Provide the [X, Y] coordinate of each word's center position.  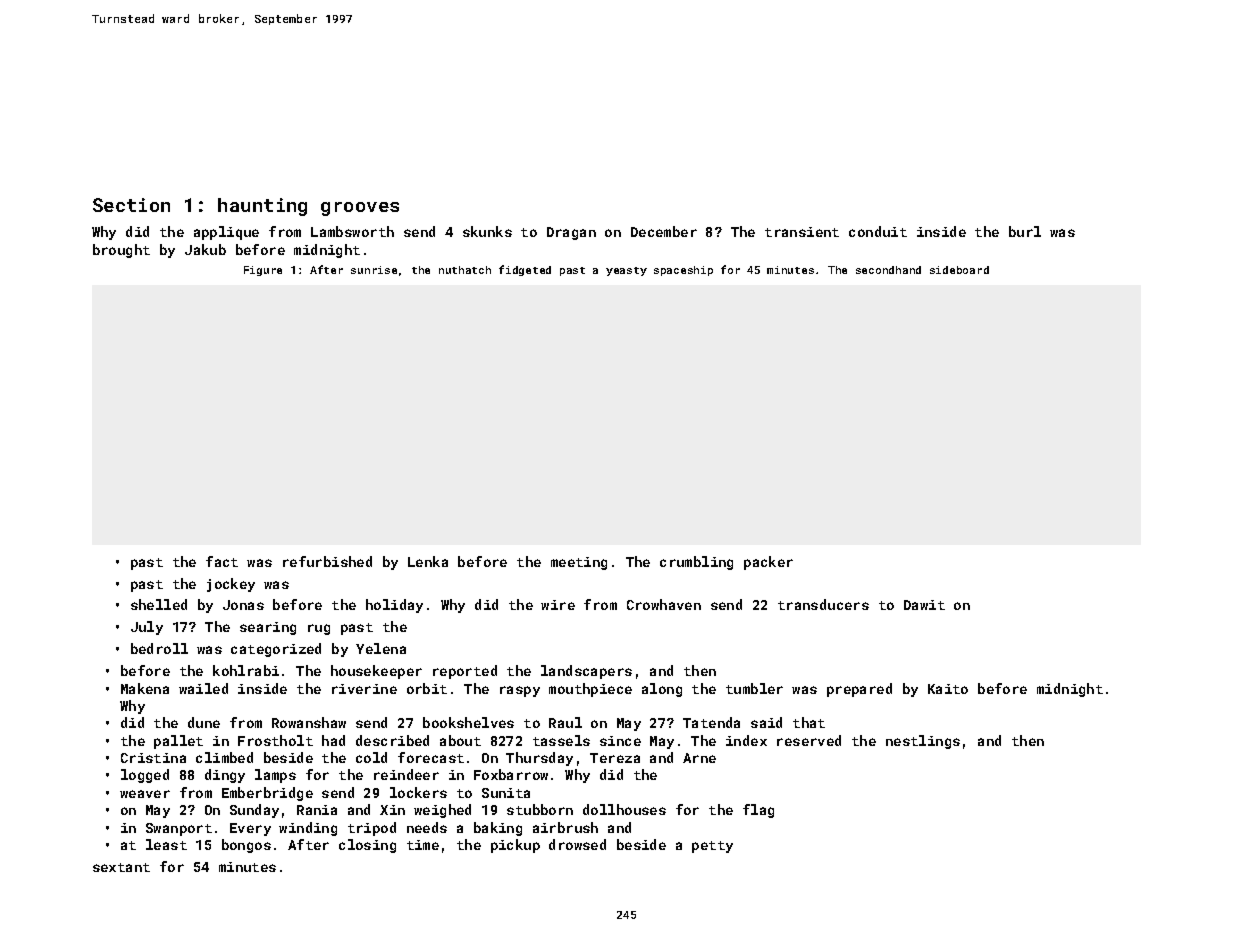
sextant [121, 867]
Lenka [428, 561]
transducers [823, 604]
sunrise [374, 270]
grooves [360, 209]
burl [1025, 231]
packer [768, 563]
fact [222, 561]
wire [558, 605]
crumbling [696, 563]
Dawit [924, 605]
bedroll [159, 648]
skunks [487, 231]
